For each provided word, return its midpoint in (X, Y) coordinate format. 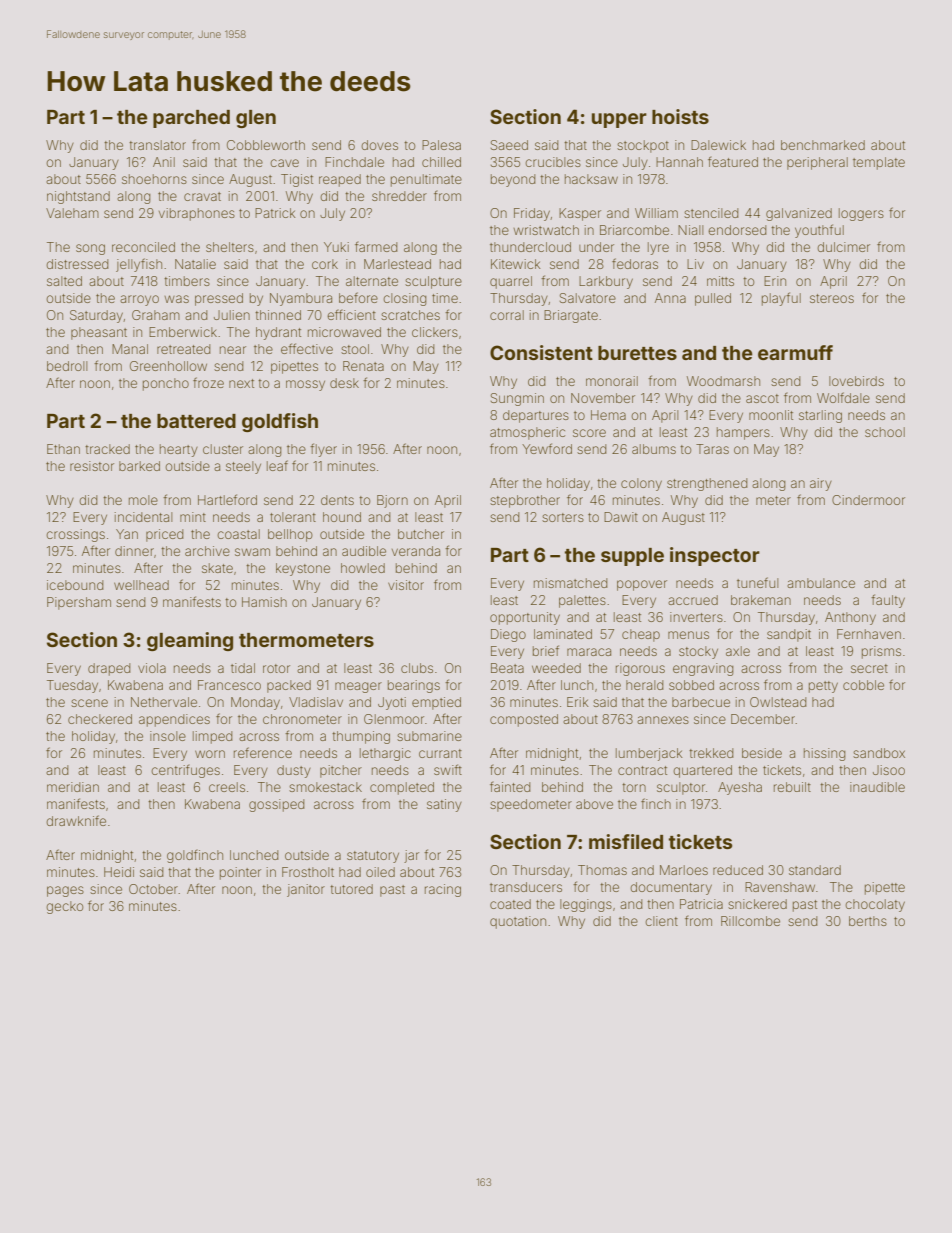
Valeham (72, 213)
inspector (715, 556)
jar (411, 856)
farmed (376, 246)
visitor (406, 585)
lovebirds (856, 381)
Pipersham (79, 603)
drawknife (76, 820)
